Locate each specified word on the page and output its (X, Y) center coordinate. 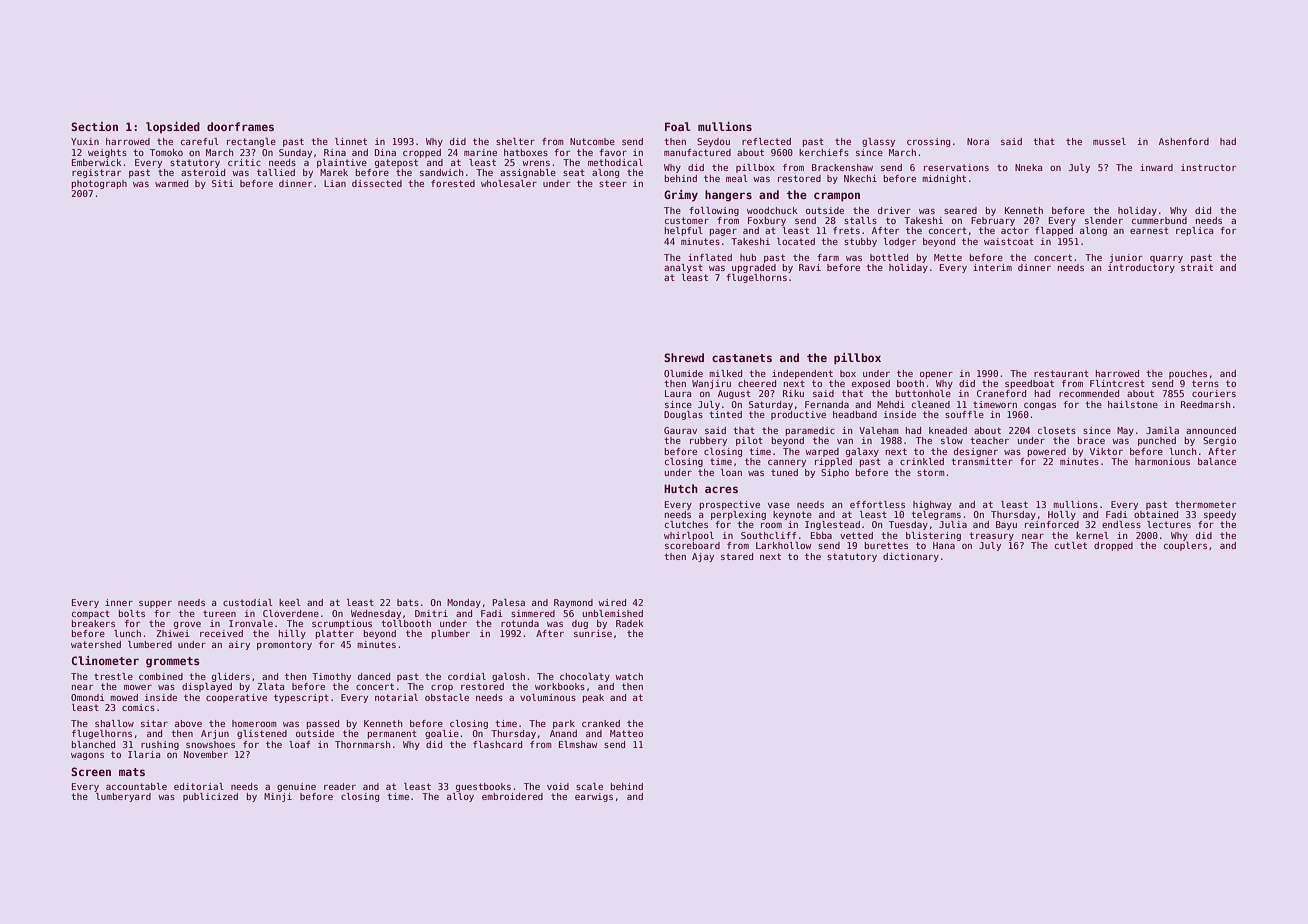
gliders (231, 677)
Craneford (1001, 393)
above (188, 723)
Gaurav (680, 430)
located (796, 241)
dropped (1113, 546)
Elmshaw (578, 744)
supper (155, 604)
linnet (351, 141)
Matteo (626, 733)
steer (613, 183)
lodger (900, 242)
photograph (99, 184)
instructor (1208, 167)
